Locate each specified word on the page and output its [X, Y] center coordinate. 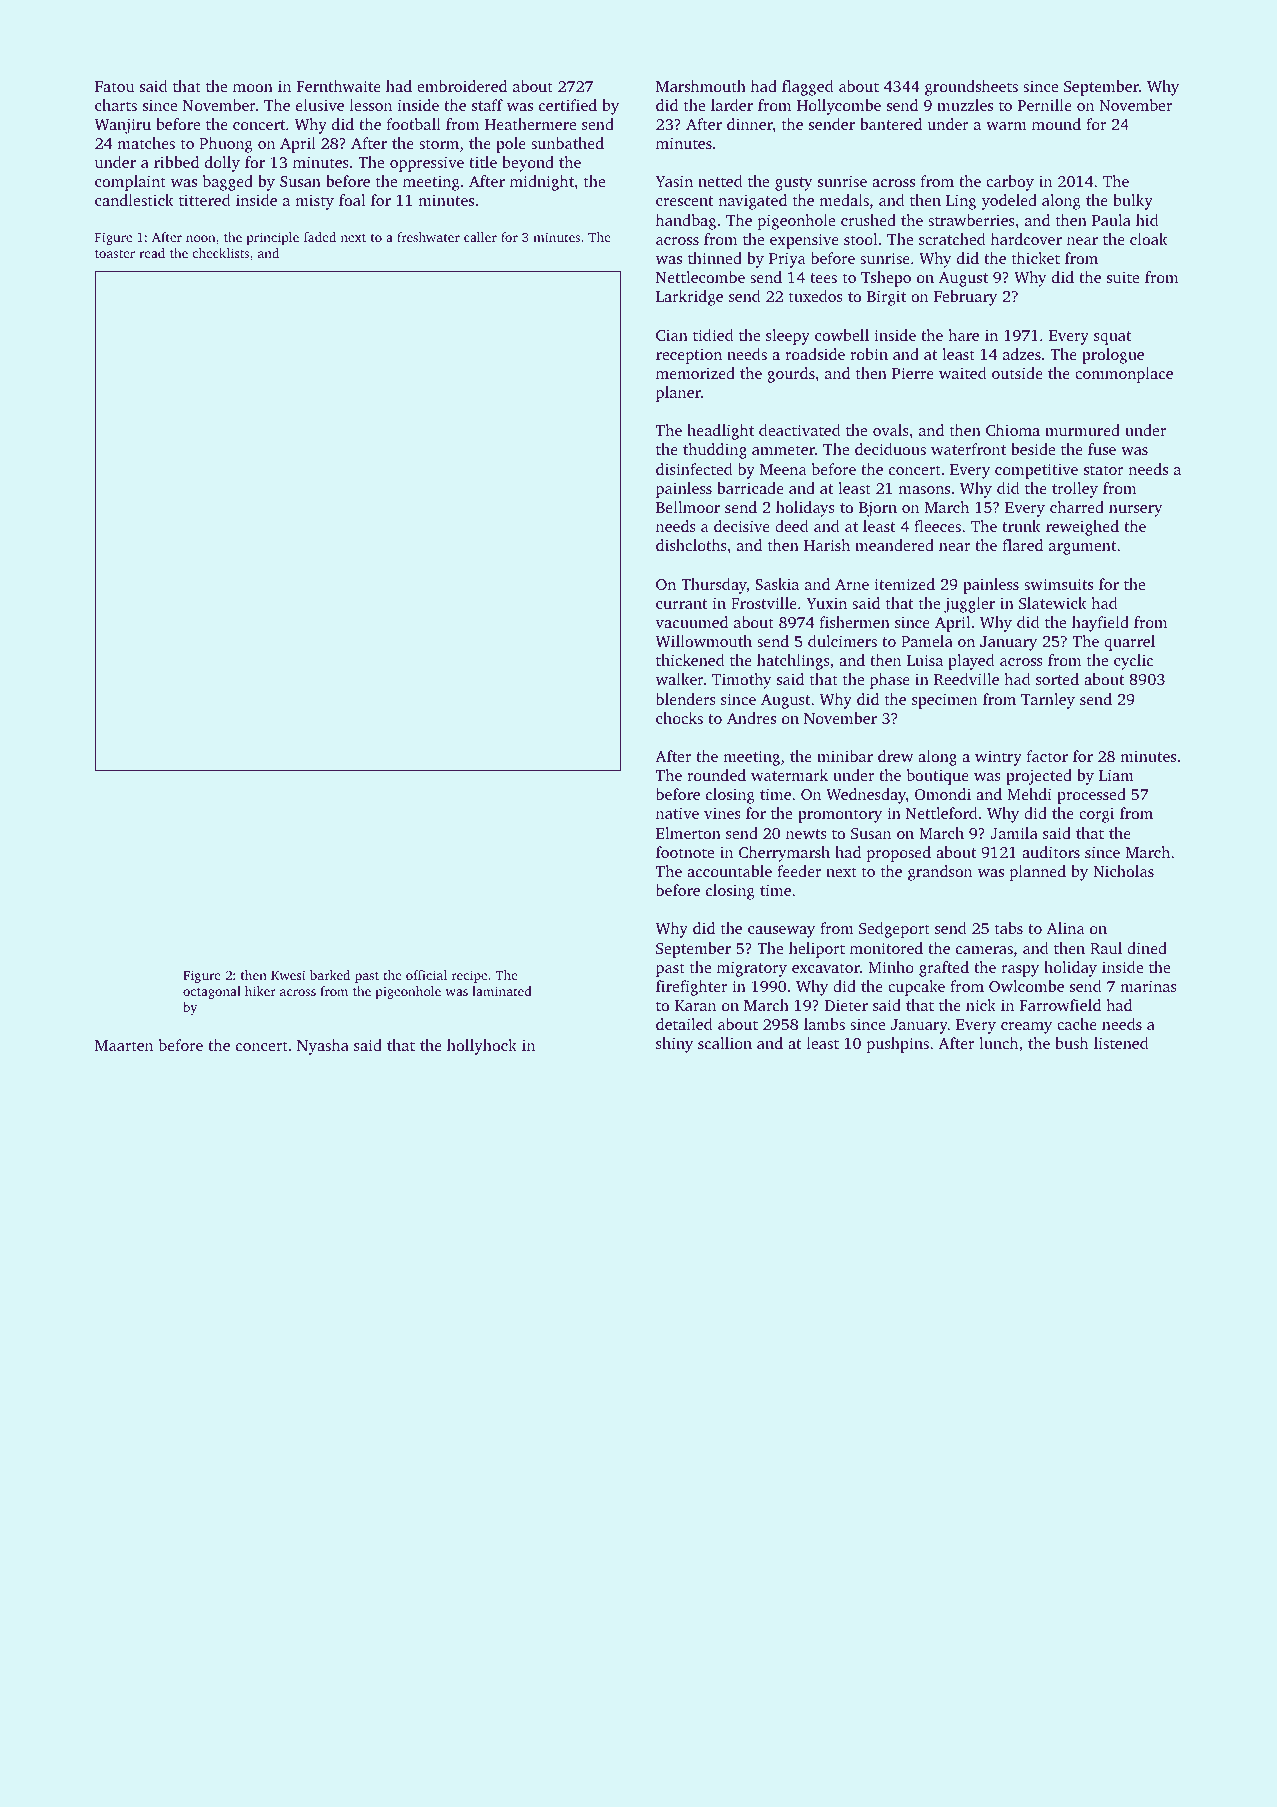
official [426, 975]
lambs [824, 1024]
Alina [1066, 928]
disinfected [694, 469]
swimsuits [1058, 584]
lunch [998, 1043]
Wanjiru [122, 126]
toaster [115, 254]
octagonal [212, 992]
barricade [750, 488]
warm [1006, 126]
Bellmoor [688, 507]
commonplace [1124, 375]
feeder [799, 871]
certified [568, 105]
